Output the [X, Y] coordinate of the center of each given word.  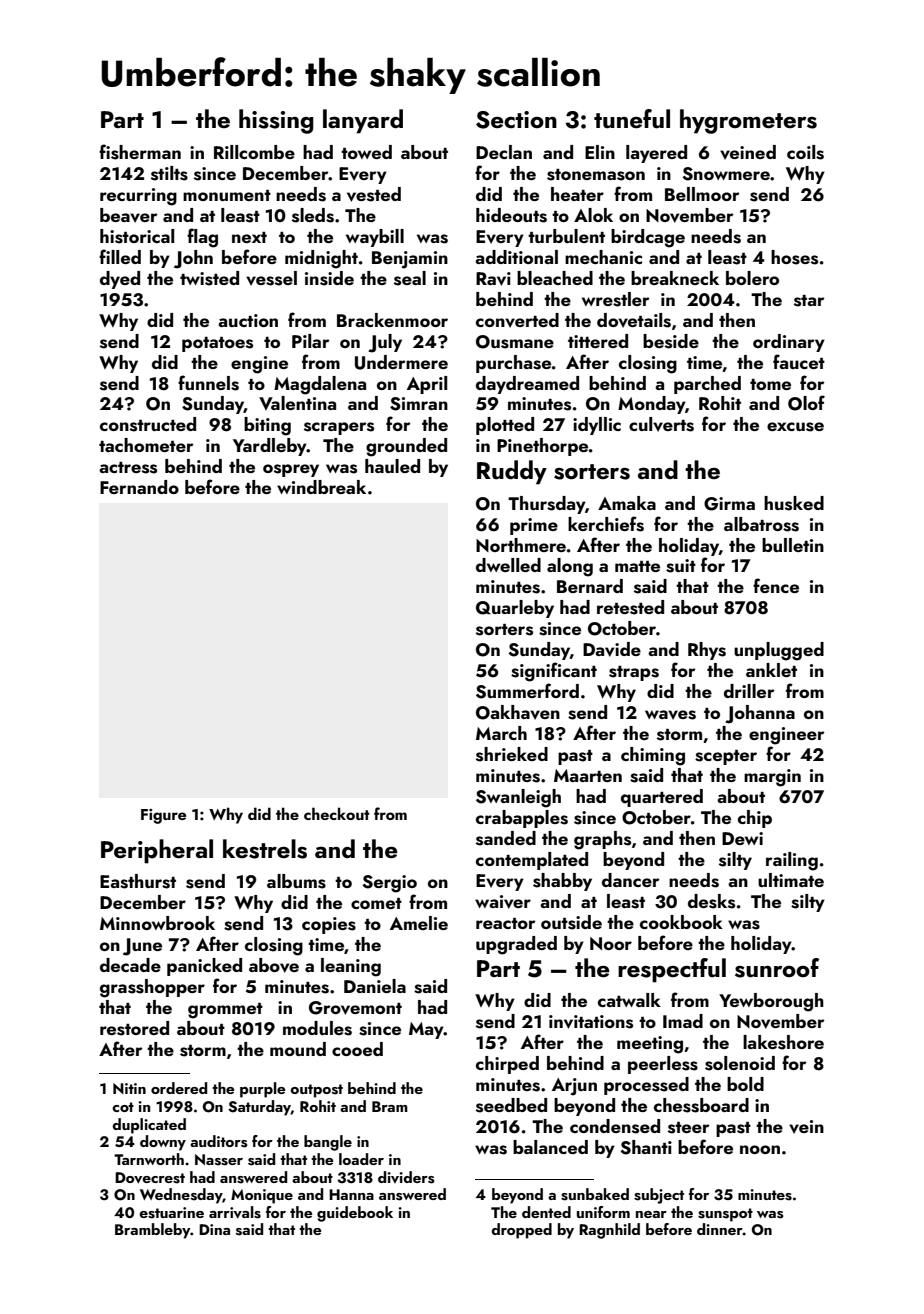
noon [760, 1149]
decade [130, 965]
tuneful [632, 119]
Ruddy [512, 472]
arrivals [235, 1212]
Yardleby [270, 447]
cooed [357, 1049]
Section [516, 120]
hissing [276, 121]
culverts [661, 424]
